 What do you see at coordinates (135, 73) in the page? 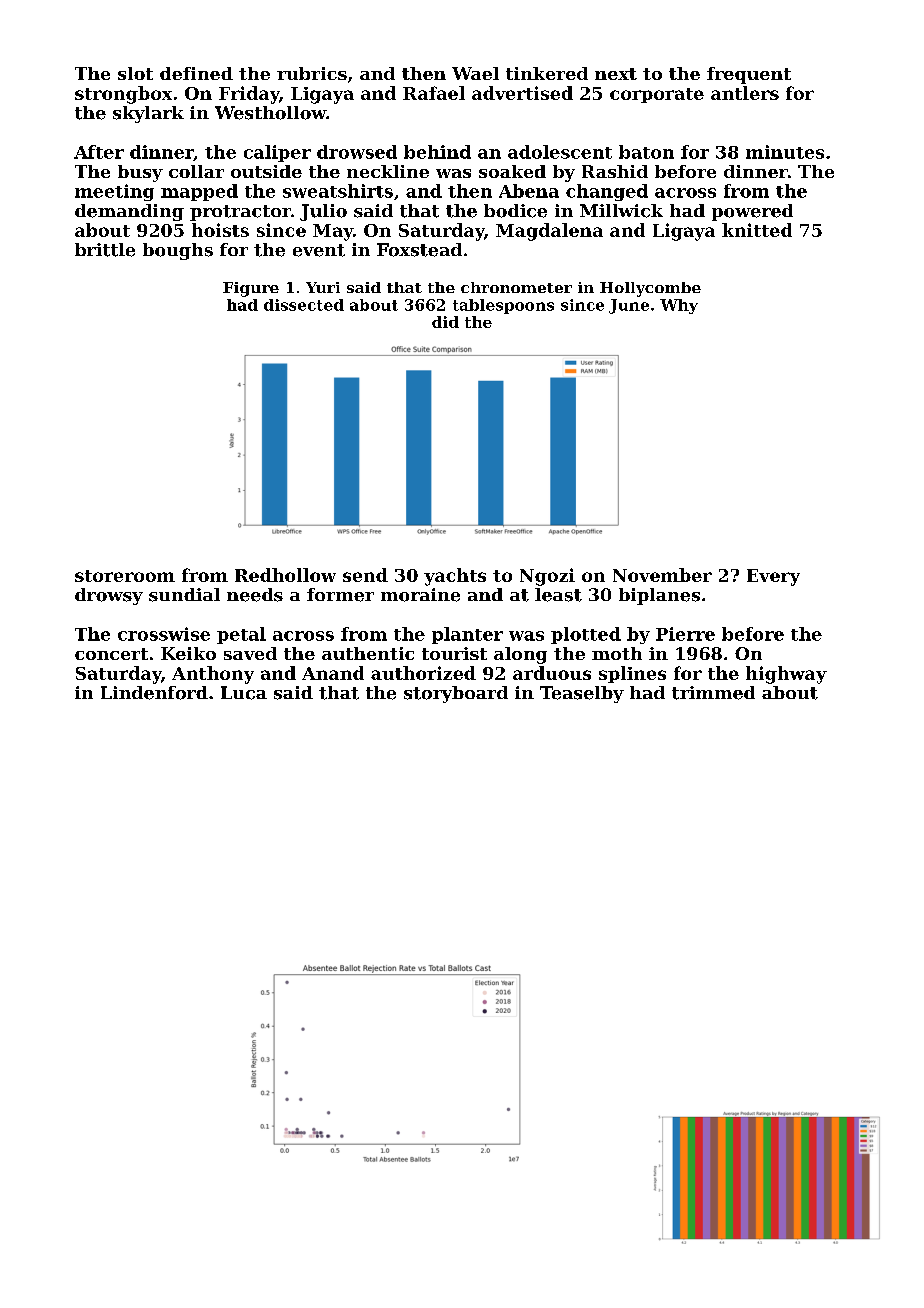
I see `slot` at bounding box center [135, 73].
